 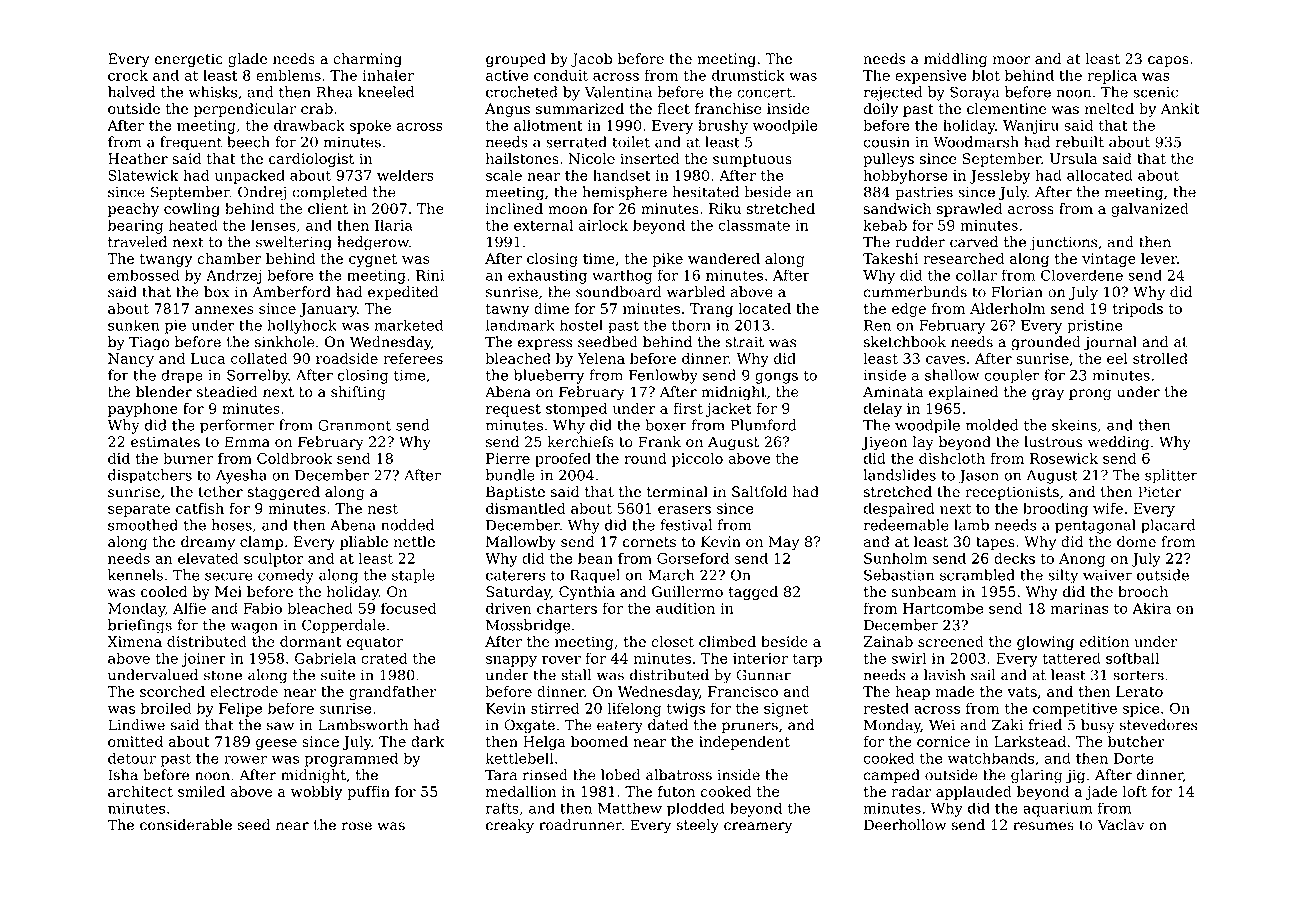 I want to click on considerable, so click(x=186, y=825).
